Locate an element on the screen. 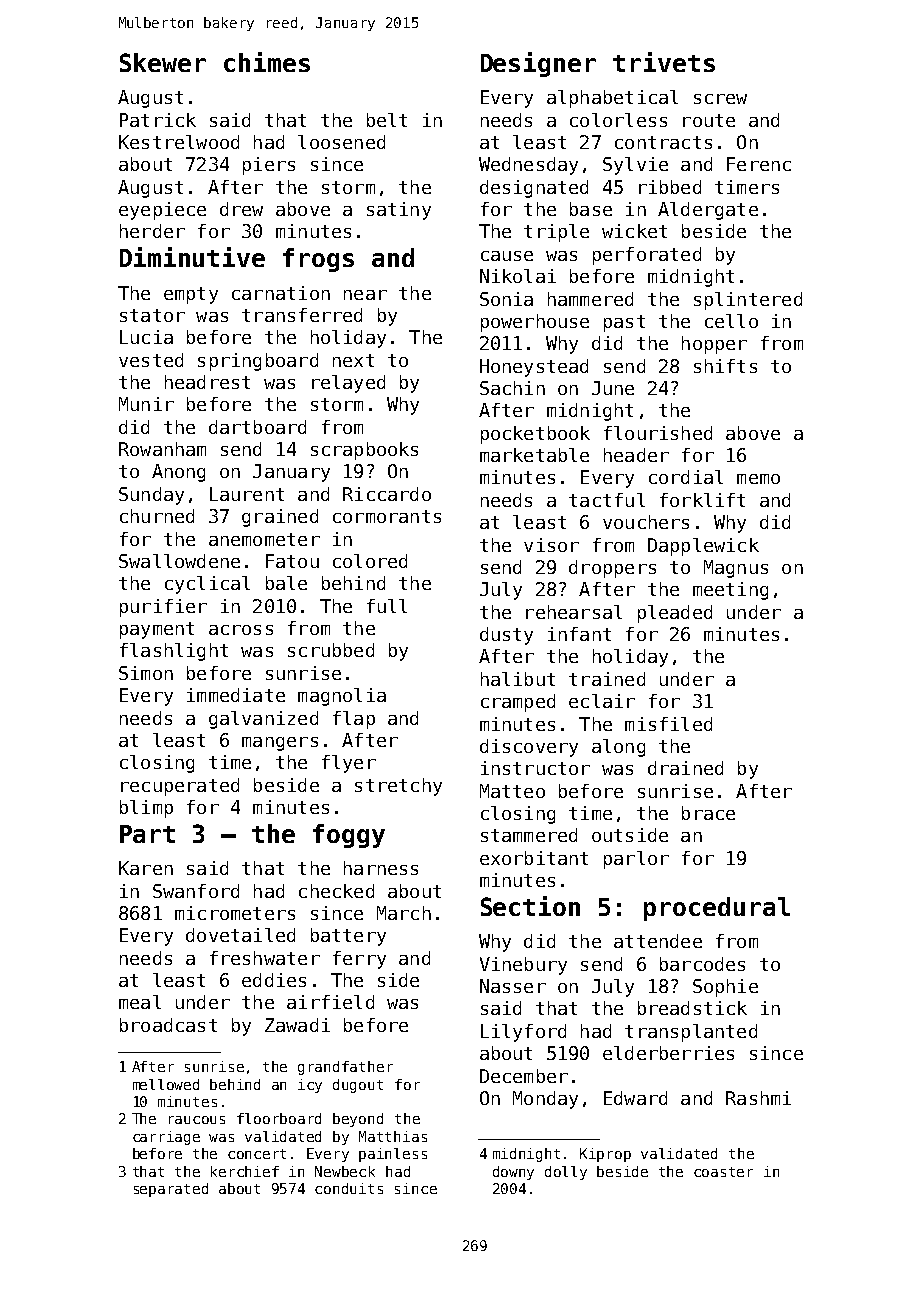 The image size is (924, 1308). Designer is located at coordinates (538, 64).
